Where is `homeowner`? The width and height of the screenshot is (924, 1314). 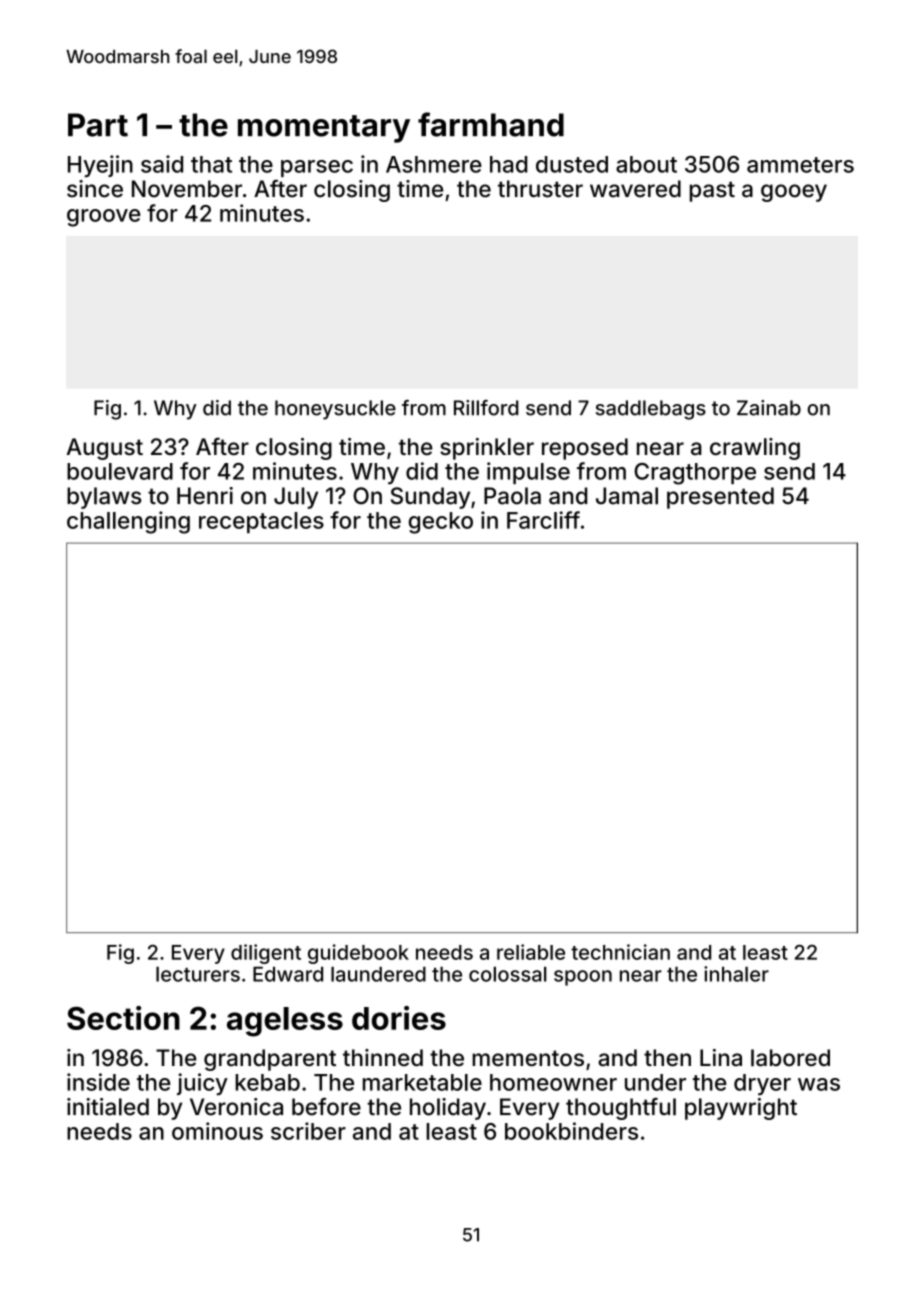
homeowner is located at coordinates (553, 1082).
